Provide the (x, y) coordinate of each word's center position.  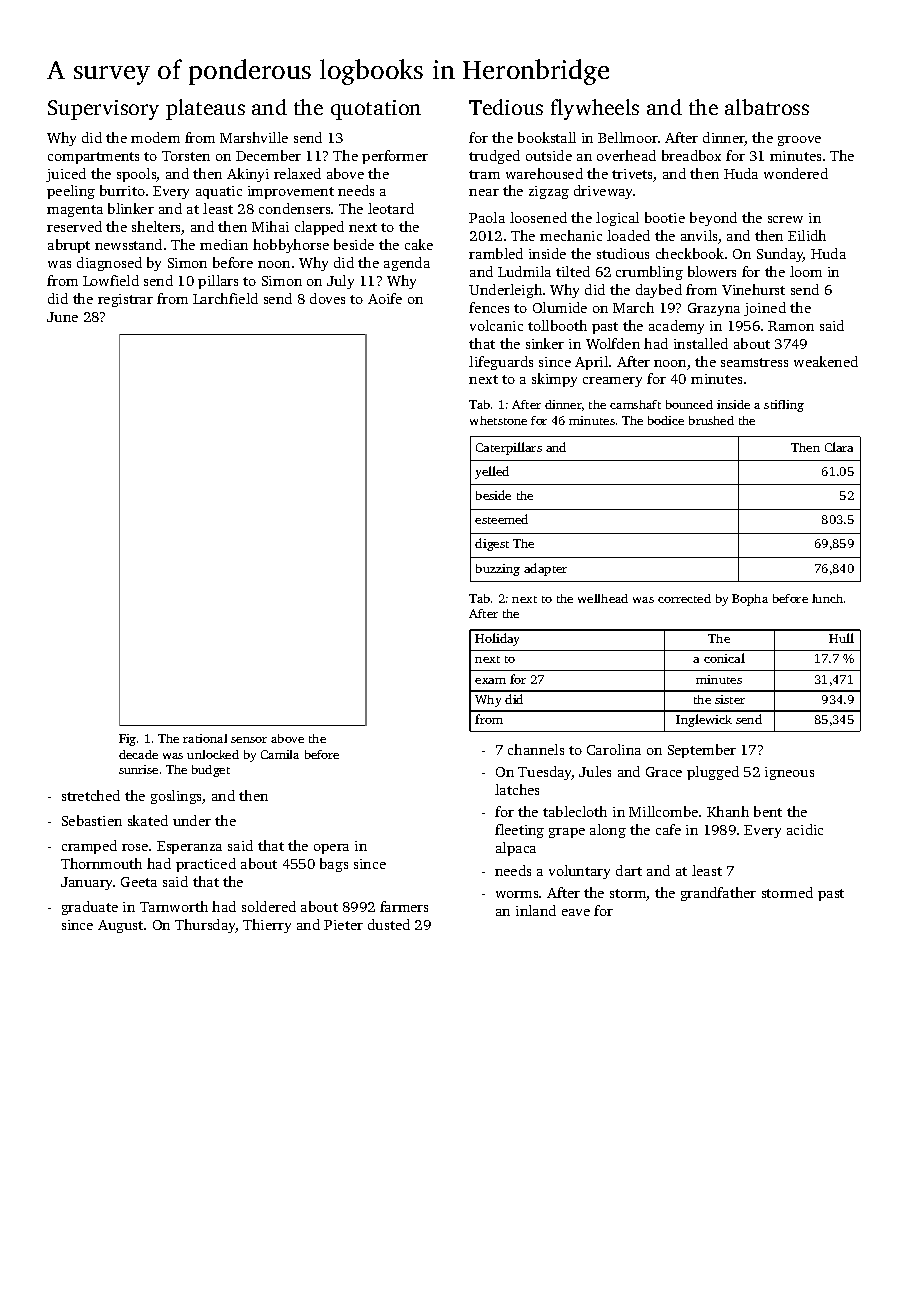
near (484, 192)
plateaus (205, 109)
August (120, 926)
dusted (389, 924)
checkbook (690, 253)
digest (492, 544)
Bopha (750, 600)
